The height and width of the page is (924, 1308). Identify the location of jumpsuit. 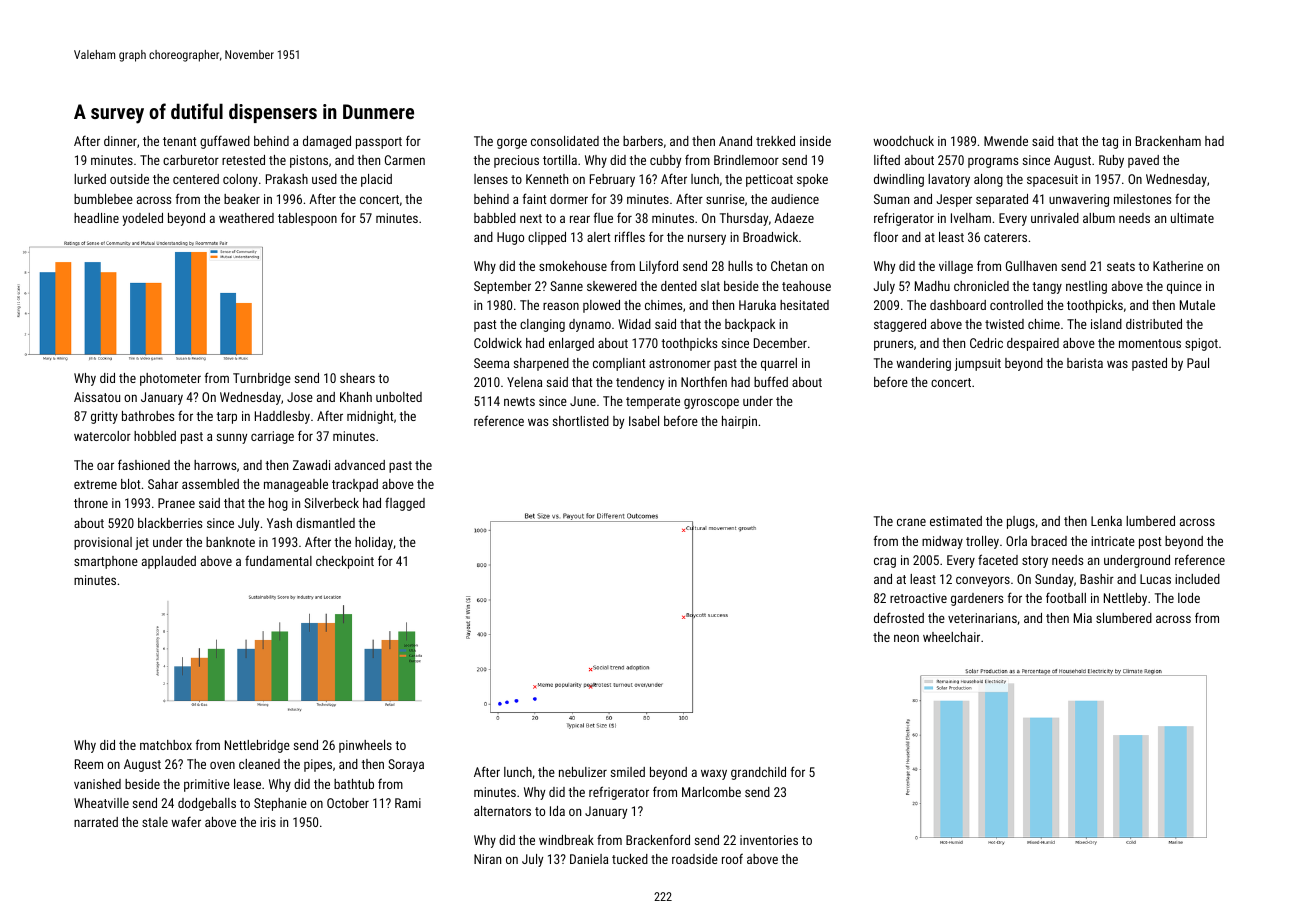
(978, 364).
